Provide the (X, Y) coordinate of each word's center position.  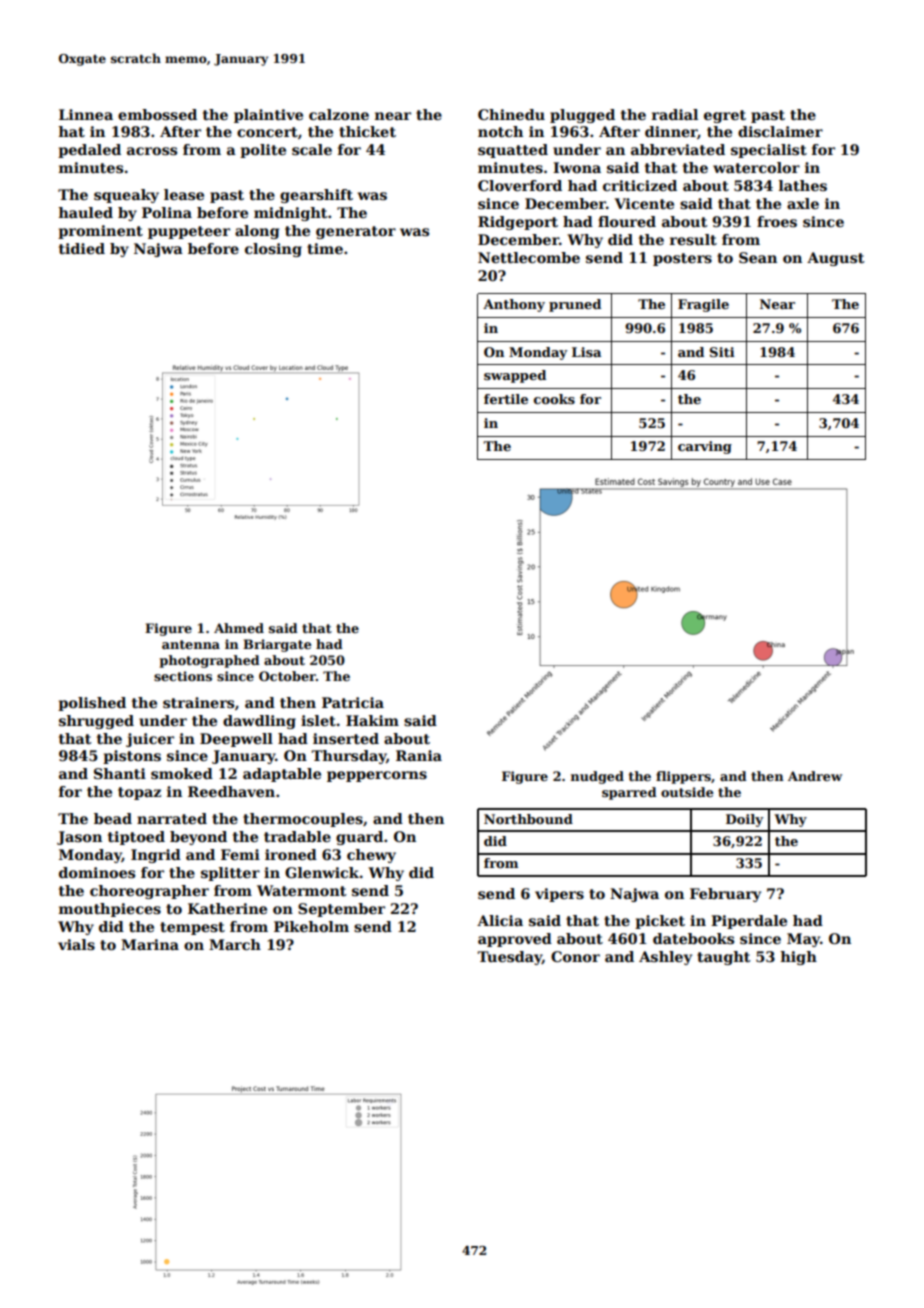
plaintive (268, 116)
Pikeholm (311, 926)
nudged (597, 777)
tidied (82, 248)
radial (675, 114)
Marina (150, 944)
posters (682, 259)
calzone (339, 114)
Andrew (815, 776)
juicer (150, 740)
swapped (515, 376)
